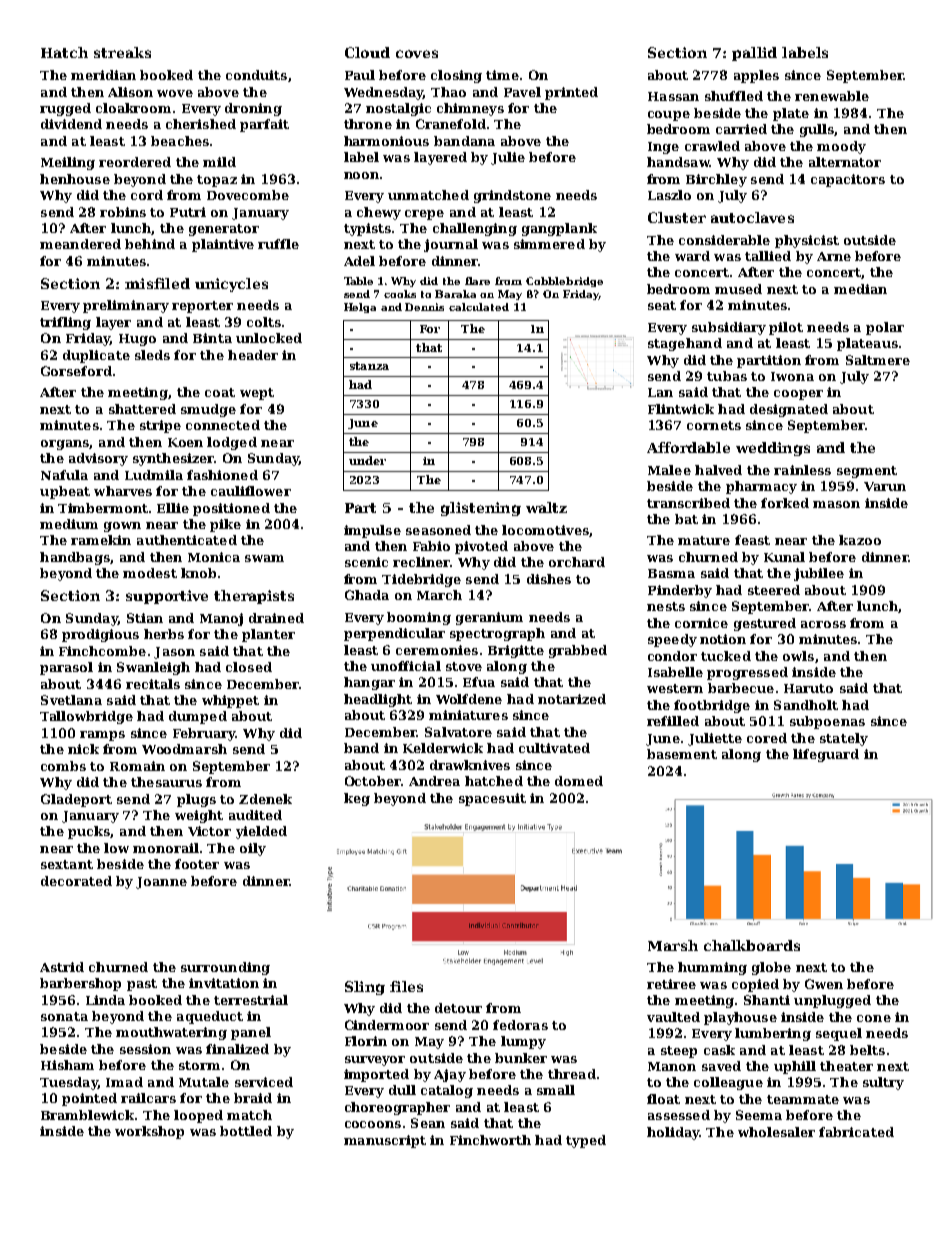 The width and height of the page is (952, 1233). What do you see at coordinates (776, 1132) in the page?
I see `wholesaler` at bounding box center [776, 1132].
